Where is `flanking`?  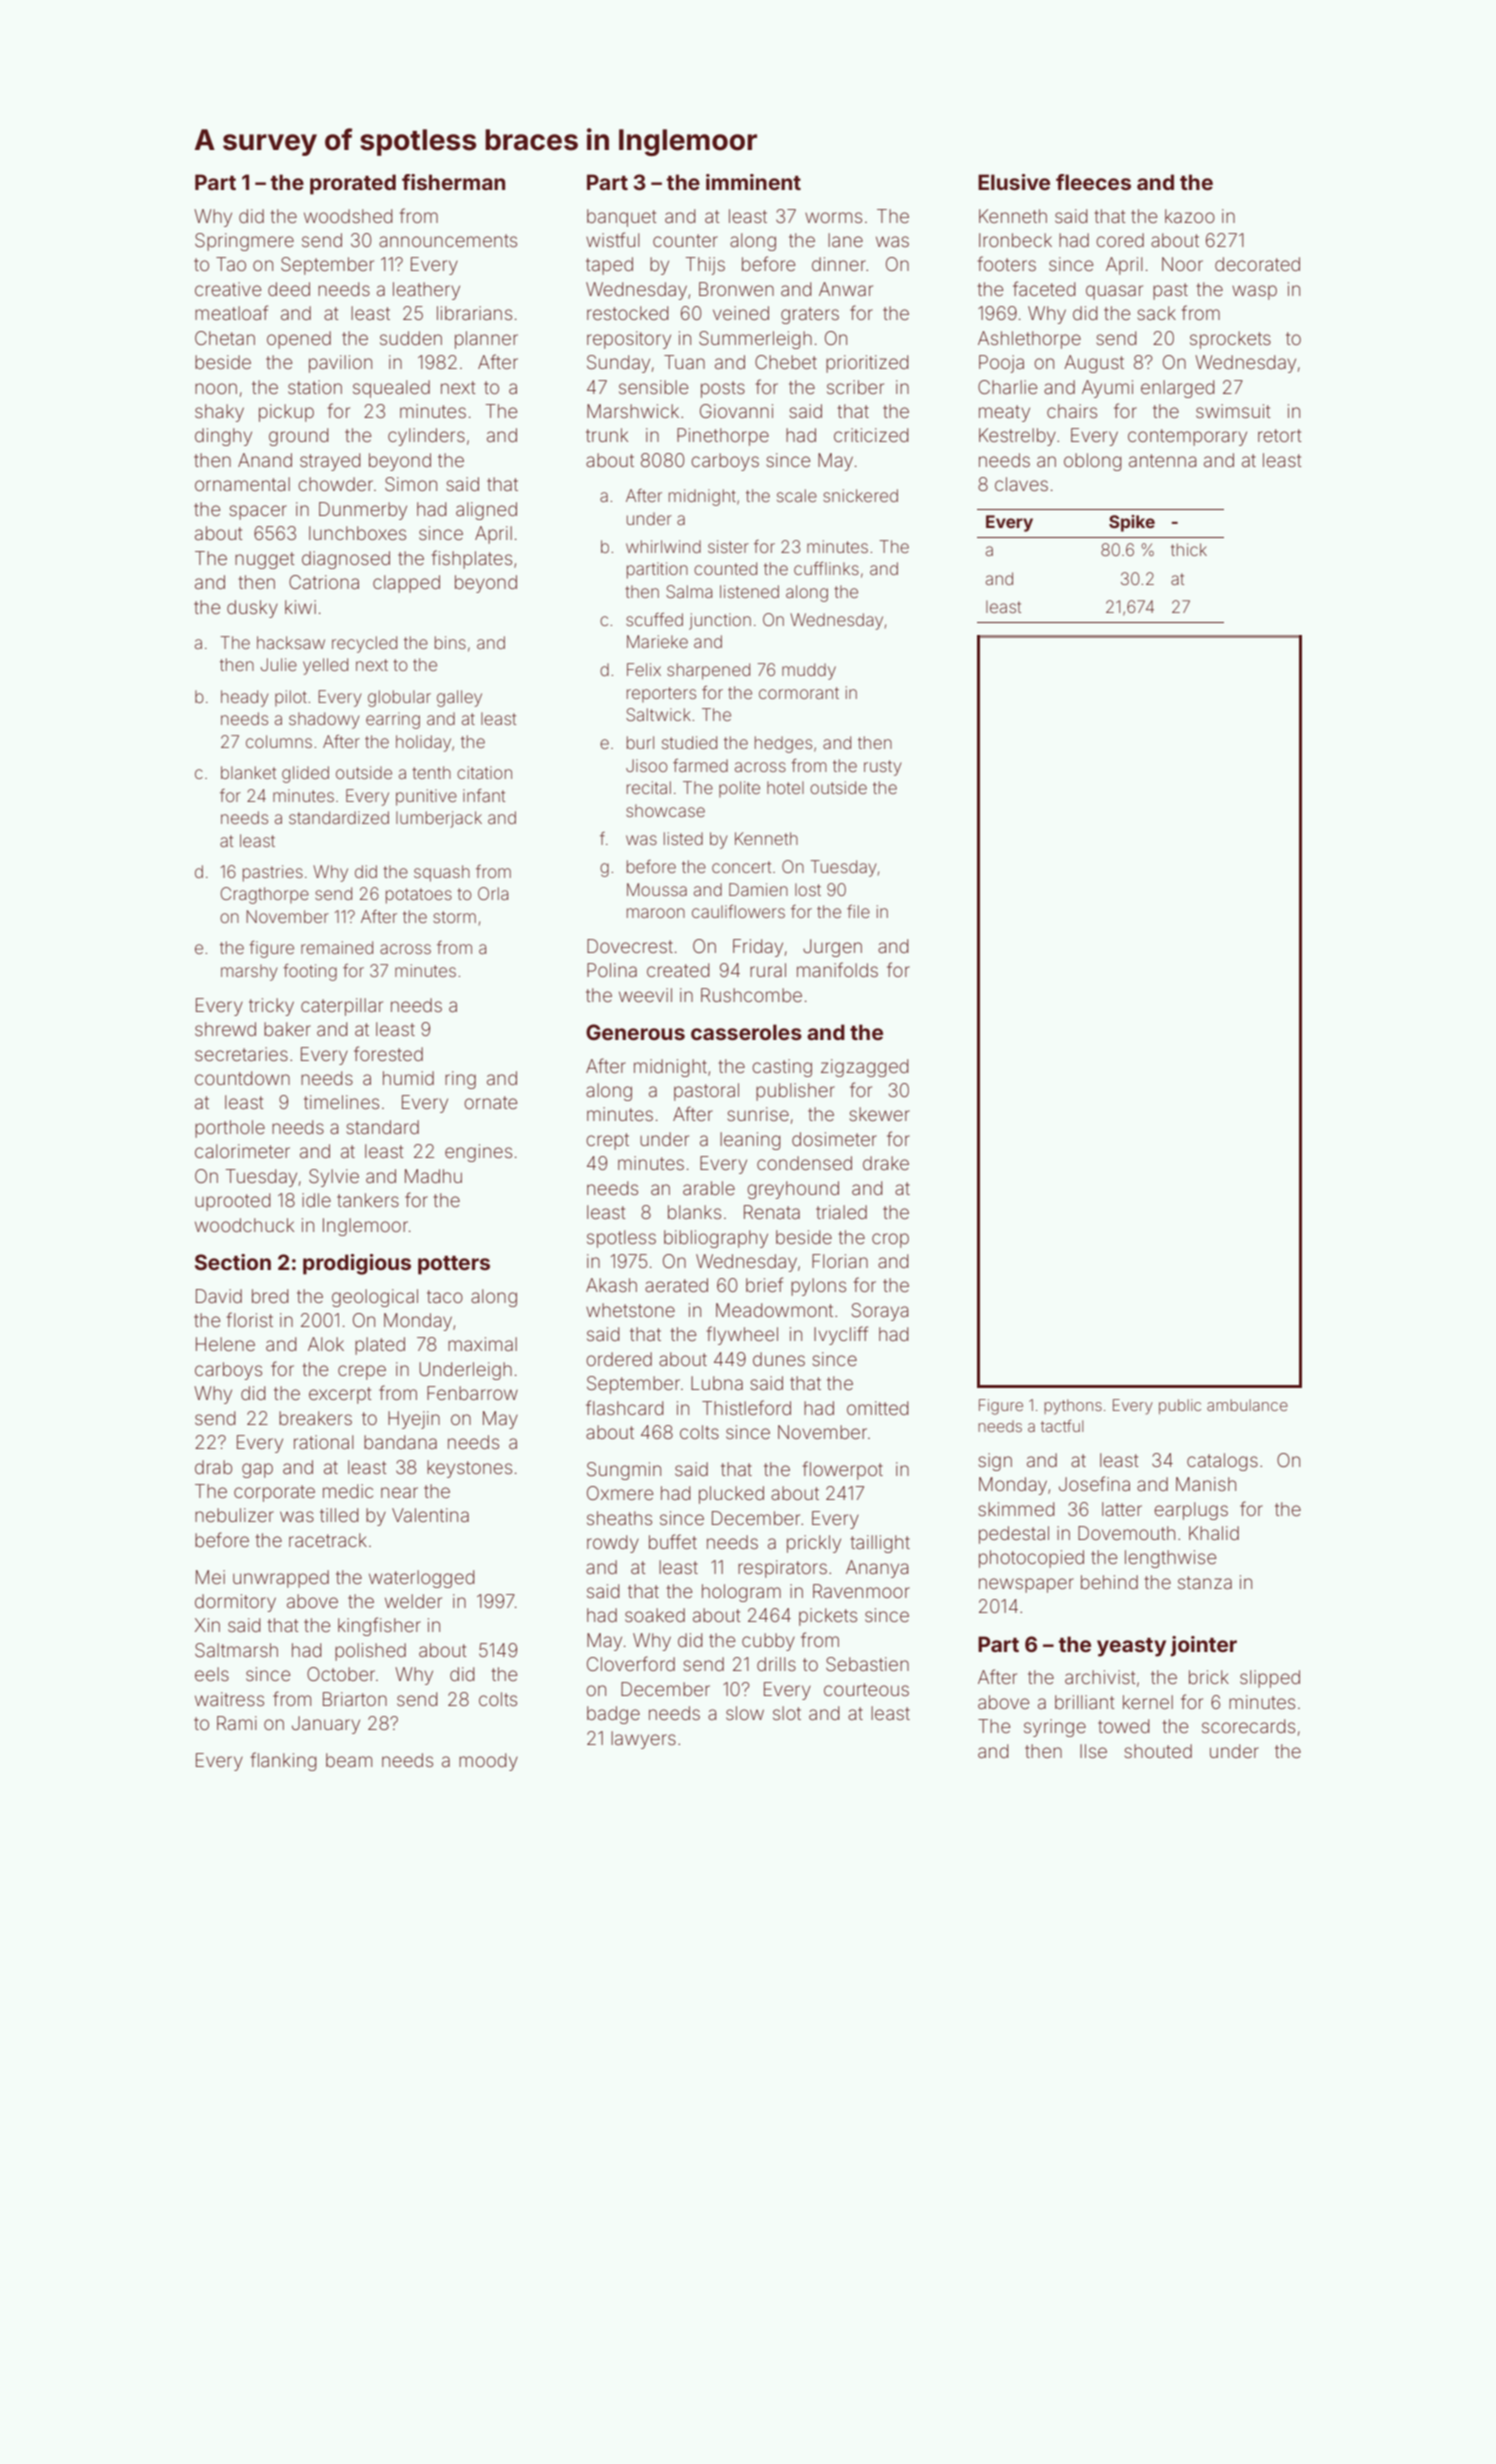
flanking is located at coordinates (283, 1761).
